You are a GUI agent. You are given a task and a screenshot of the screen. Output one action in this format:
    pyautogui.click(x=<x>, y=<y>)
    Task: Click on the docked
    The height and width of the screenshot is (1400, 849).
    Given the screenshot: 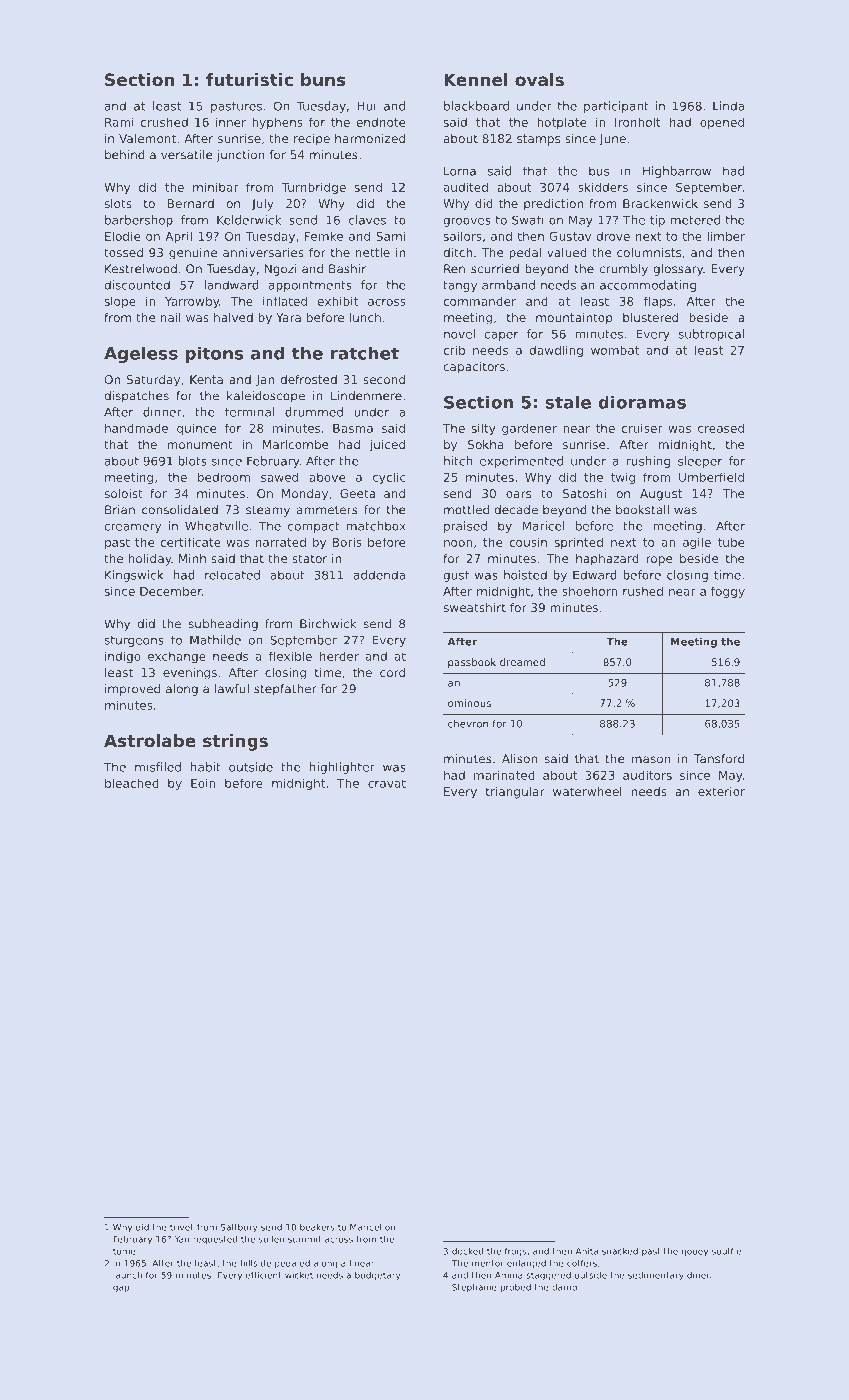 What is the action you would take?
    pyautogui.click(x=467, y=1251)
